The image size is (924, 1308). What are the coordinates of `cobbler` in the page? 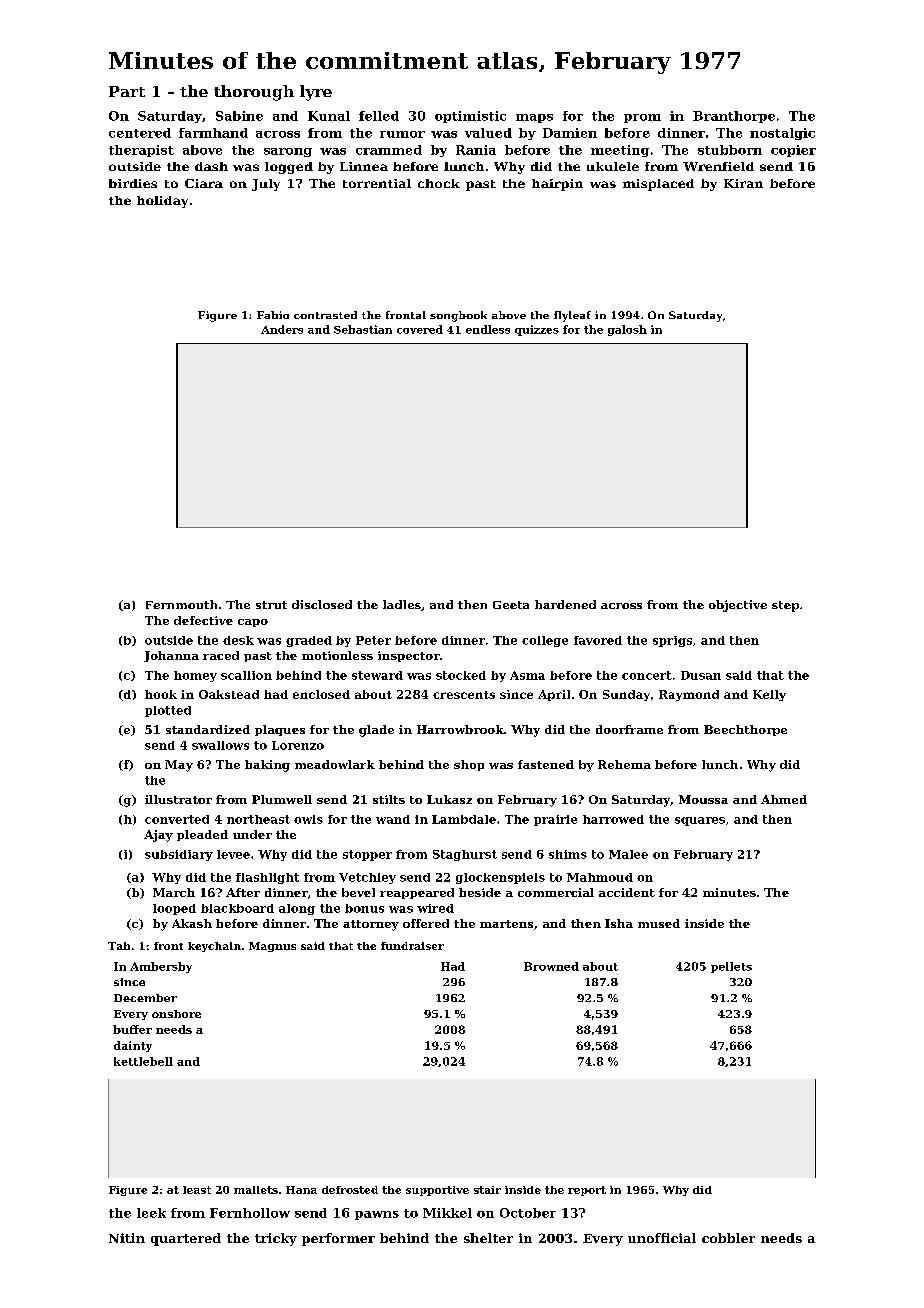 It's located at (728, 1238).
